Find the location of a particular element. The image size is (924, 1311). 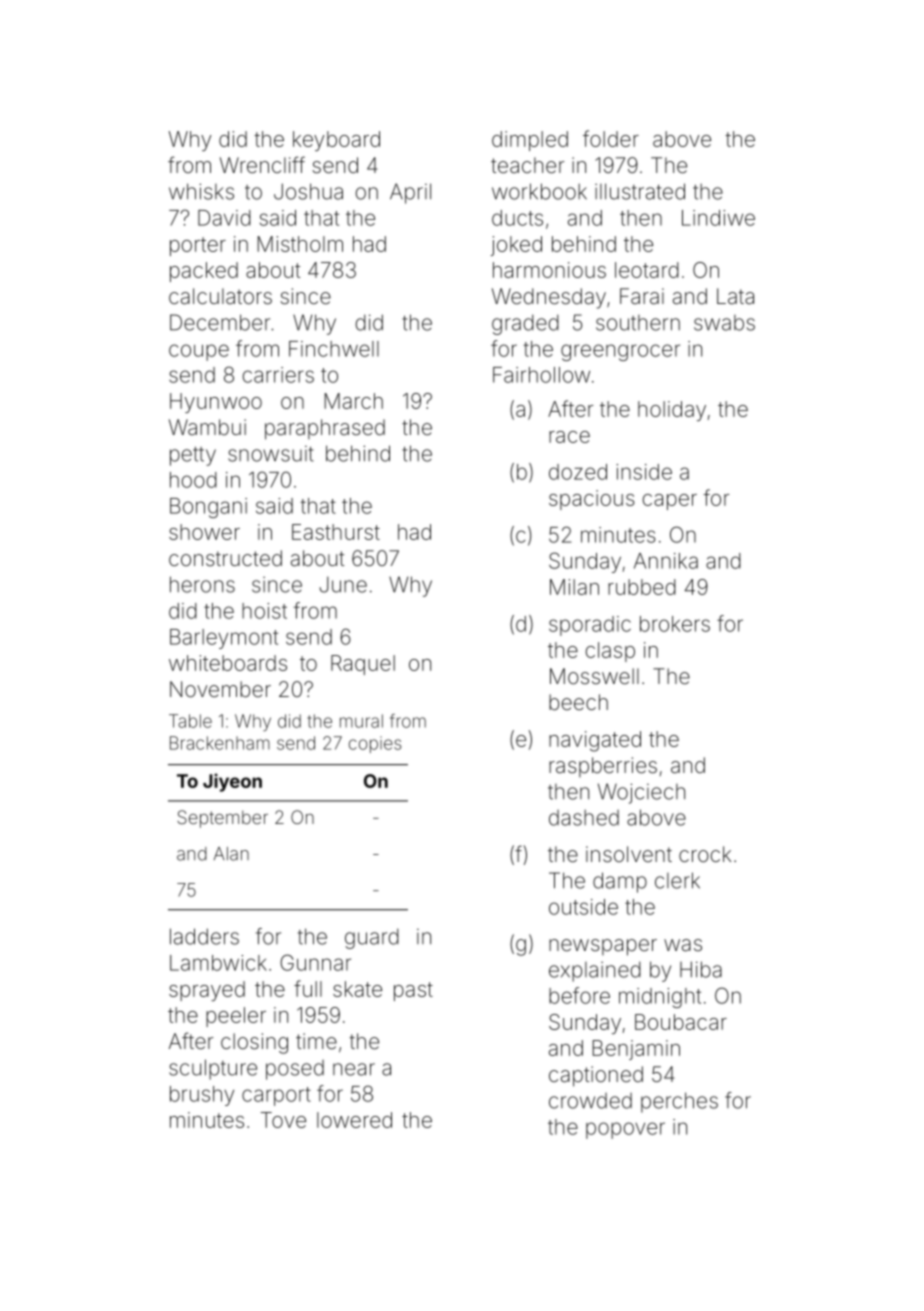

Wrencliff is located at coordinates (262, 164).
